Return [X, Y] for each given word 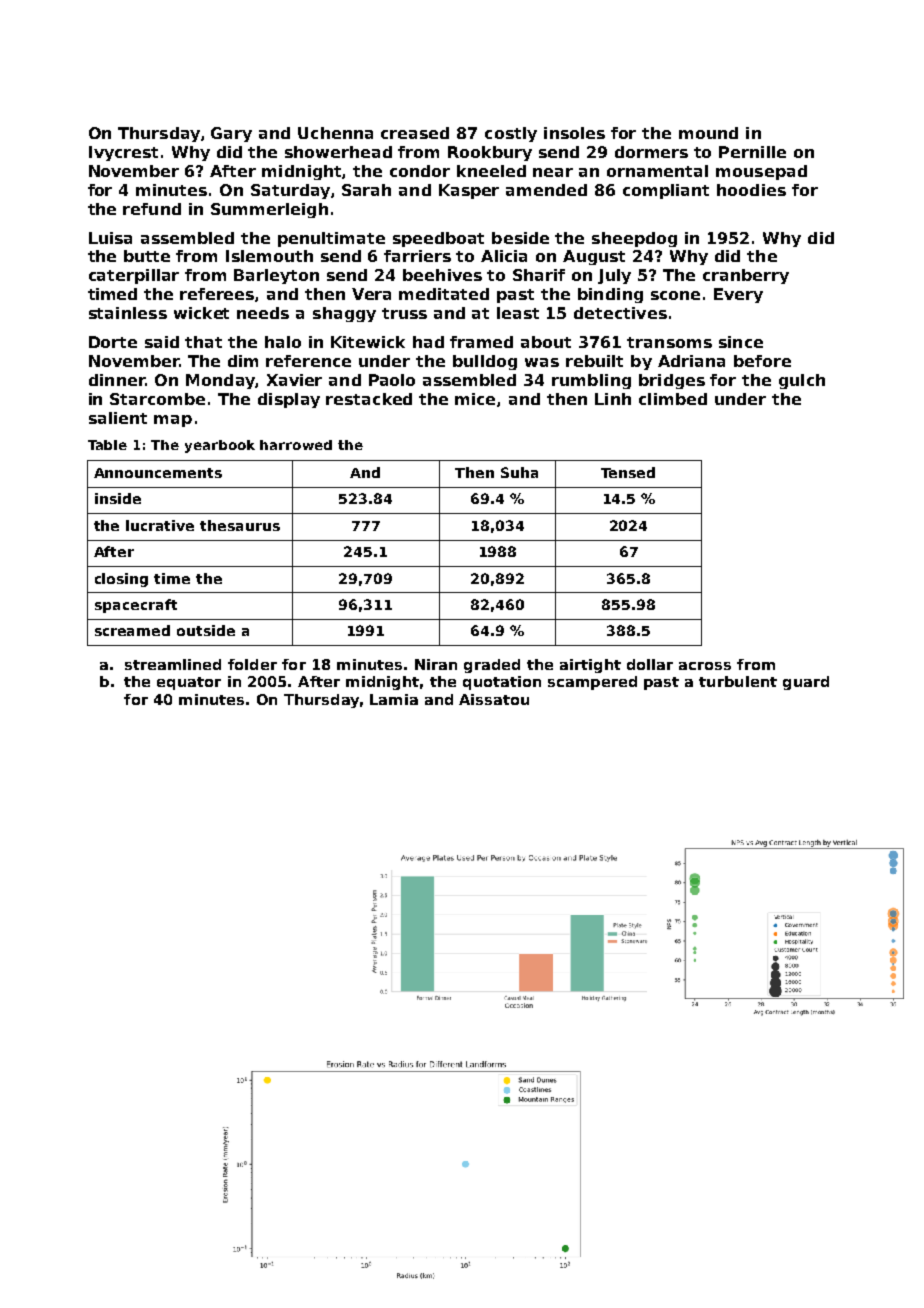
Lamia [394, 699]
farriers [417, 256]
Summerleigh [269, 210]
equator [189, 683]
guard [806, 683]
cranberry [746, 276]
